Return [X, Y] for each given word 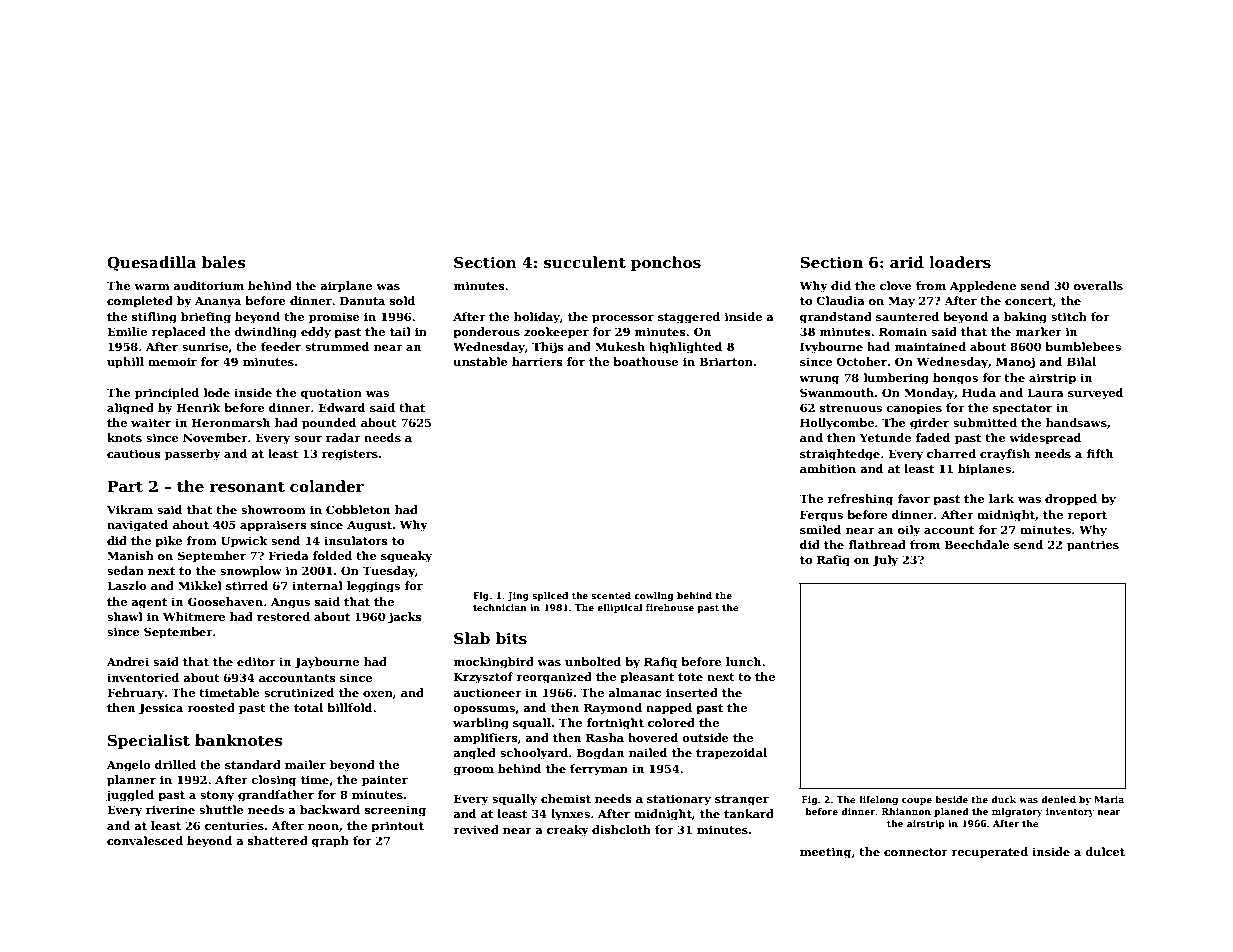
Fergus [821, 516]
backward [330, 809]
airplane [346, 287]
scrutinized [299, 692]
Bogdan [600, 754]
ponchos [666, 263]
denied [1058, 799]
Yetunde [885, 437]
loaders [960, 262]
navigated [138, 526]
